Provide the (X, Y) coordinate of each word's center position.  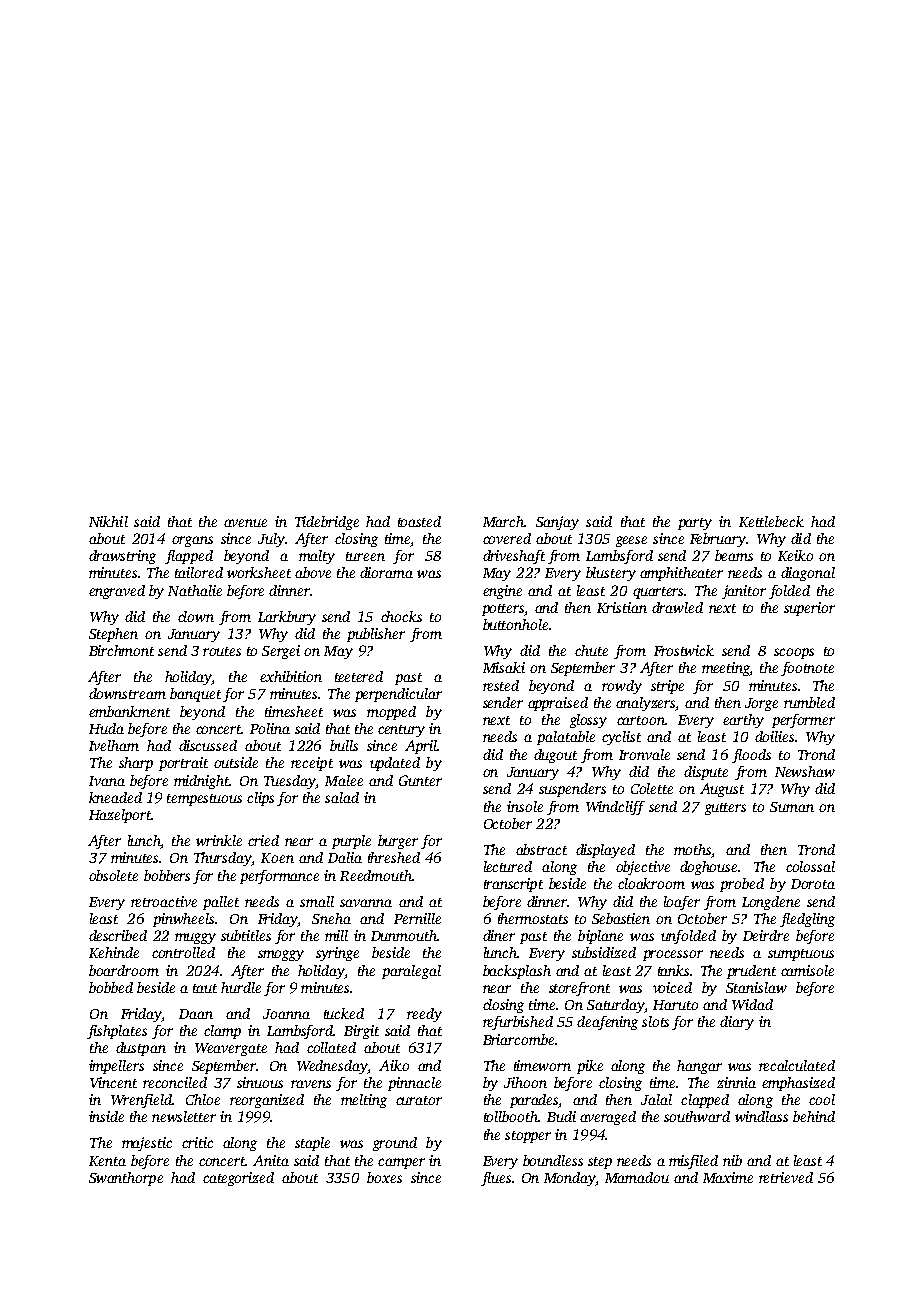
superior (809, 609)
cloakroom (651, 883)
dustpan (141, 1049)
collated (331, 1047)
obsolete (113, 875)
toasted (419, 521)
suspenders (572, 790)
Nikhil (108, 521)
